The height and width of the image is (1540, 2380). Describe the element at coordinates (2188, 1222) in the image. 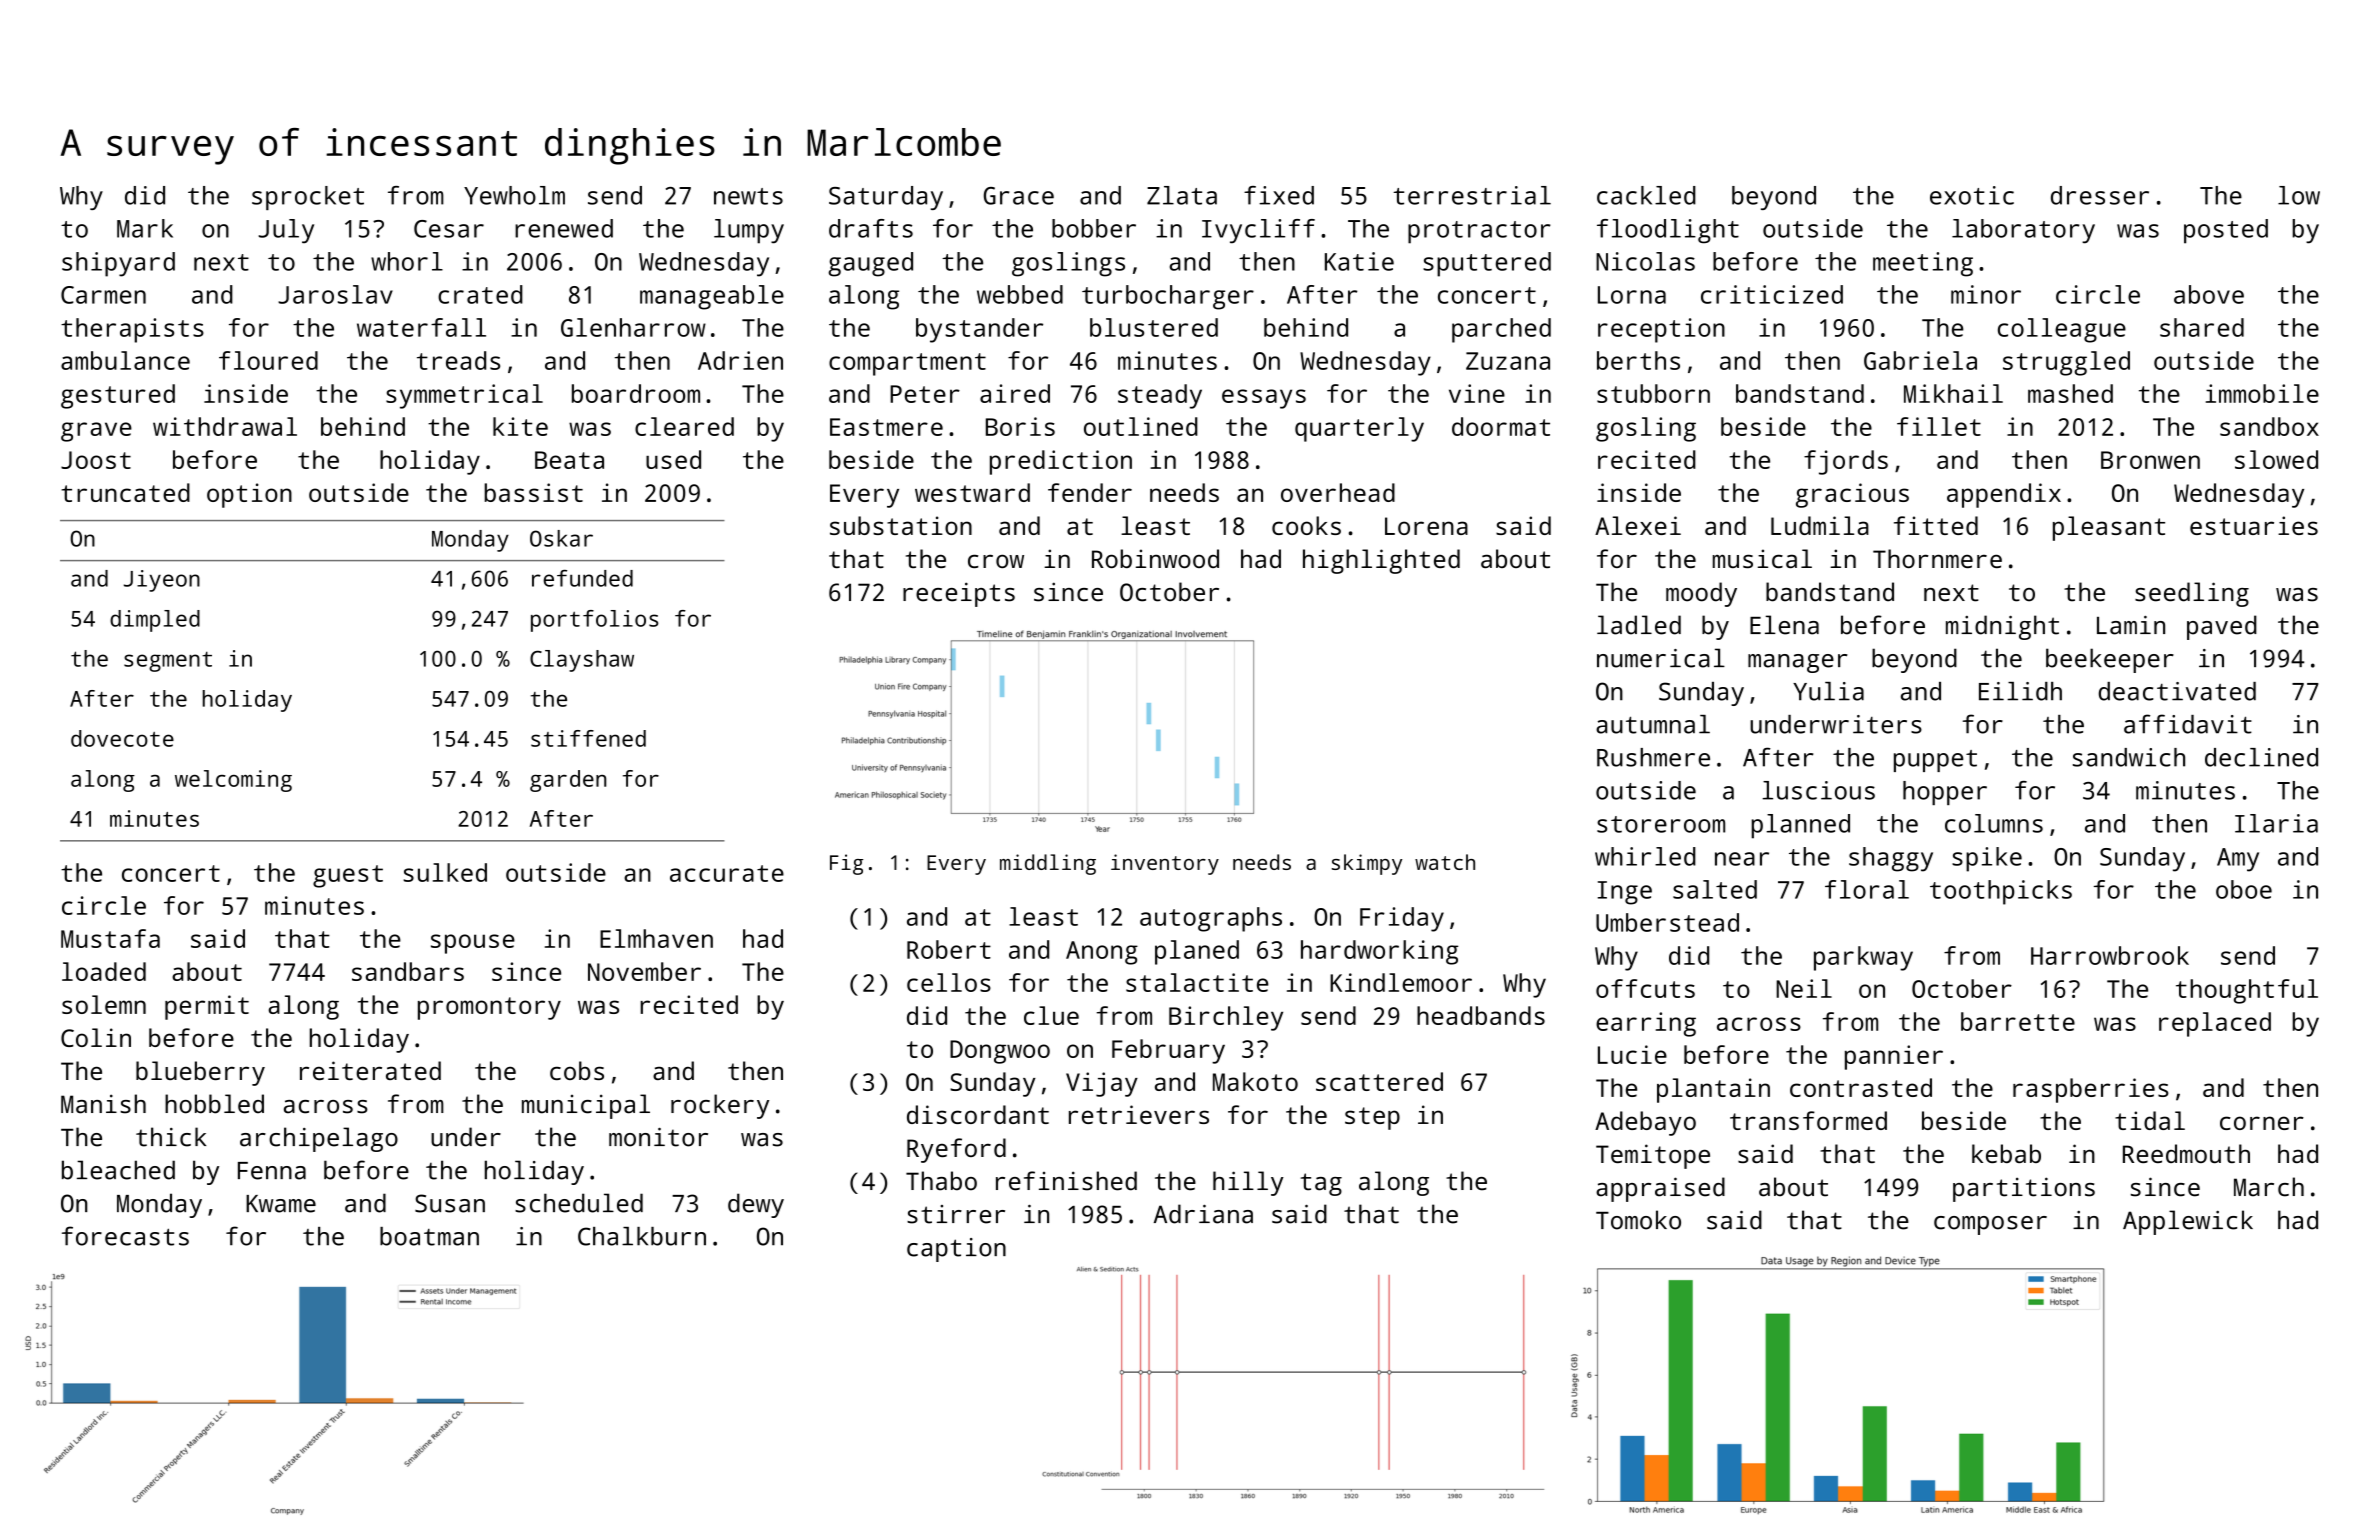

I see `Applewick` at that location.
